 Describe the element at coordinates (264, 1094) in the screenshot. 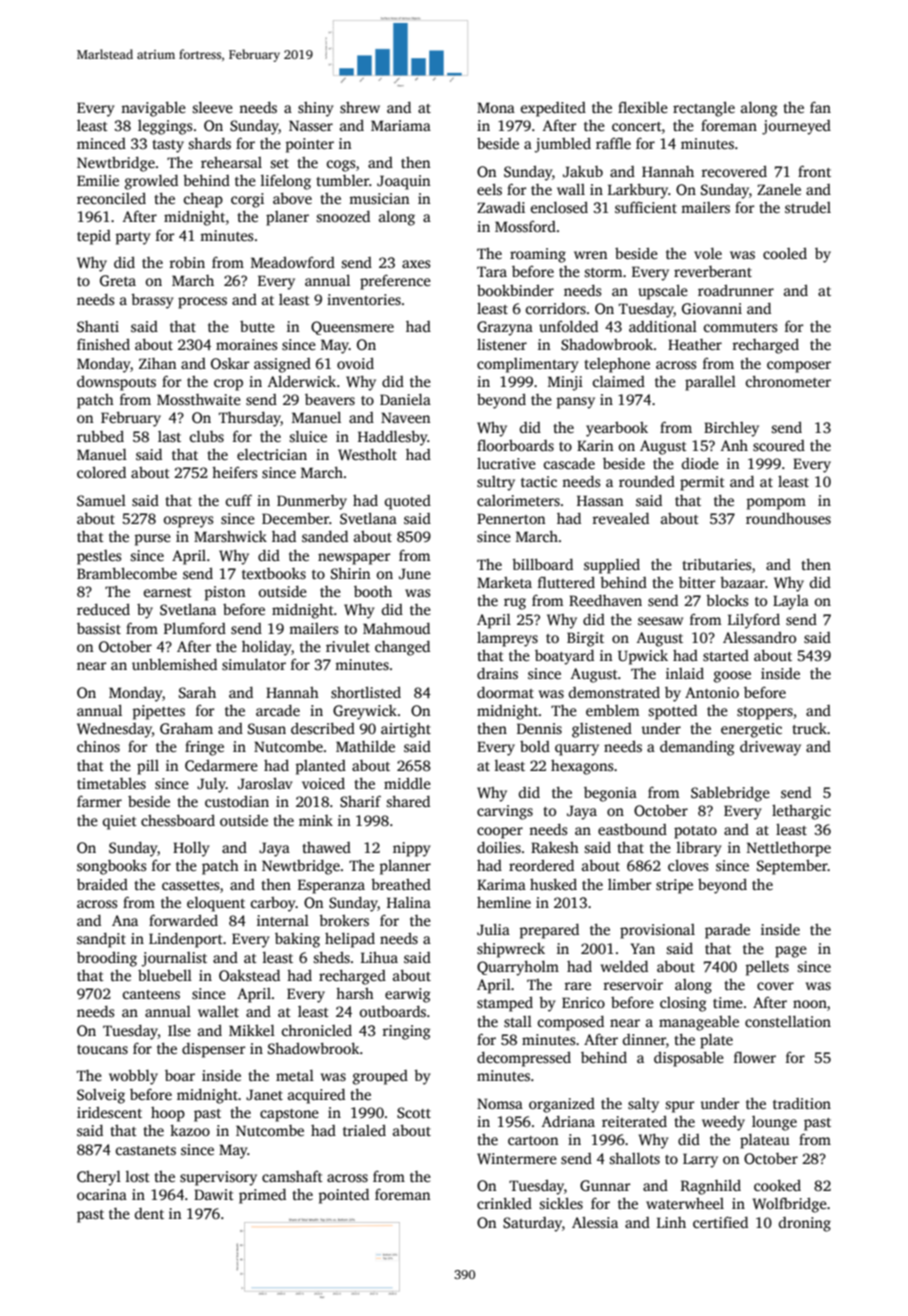

I see `Janet` at that location.
